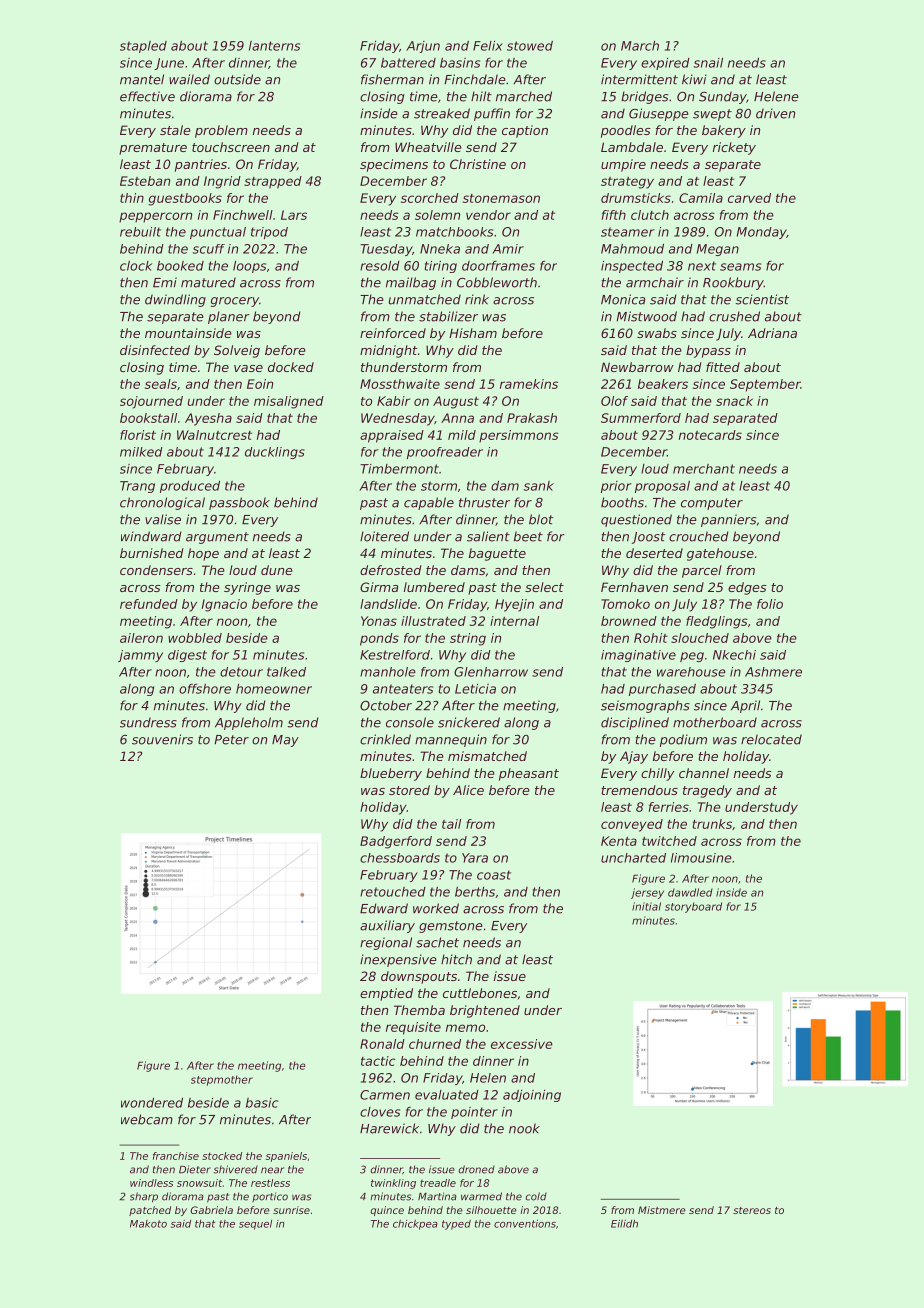 The height and width of the screenshot is (1308, 924). I want to click on souvenirs, so click(162, 739).
